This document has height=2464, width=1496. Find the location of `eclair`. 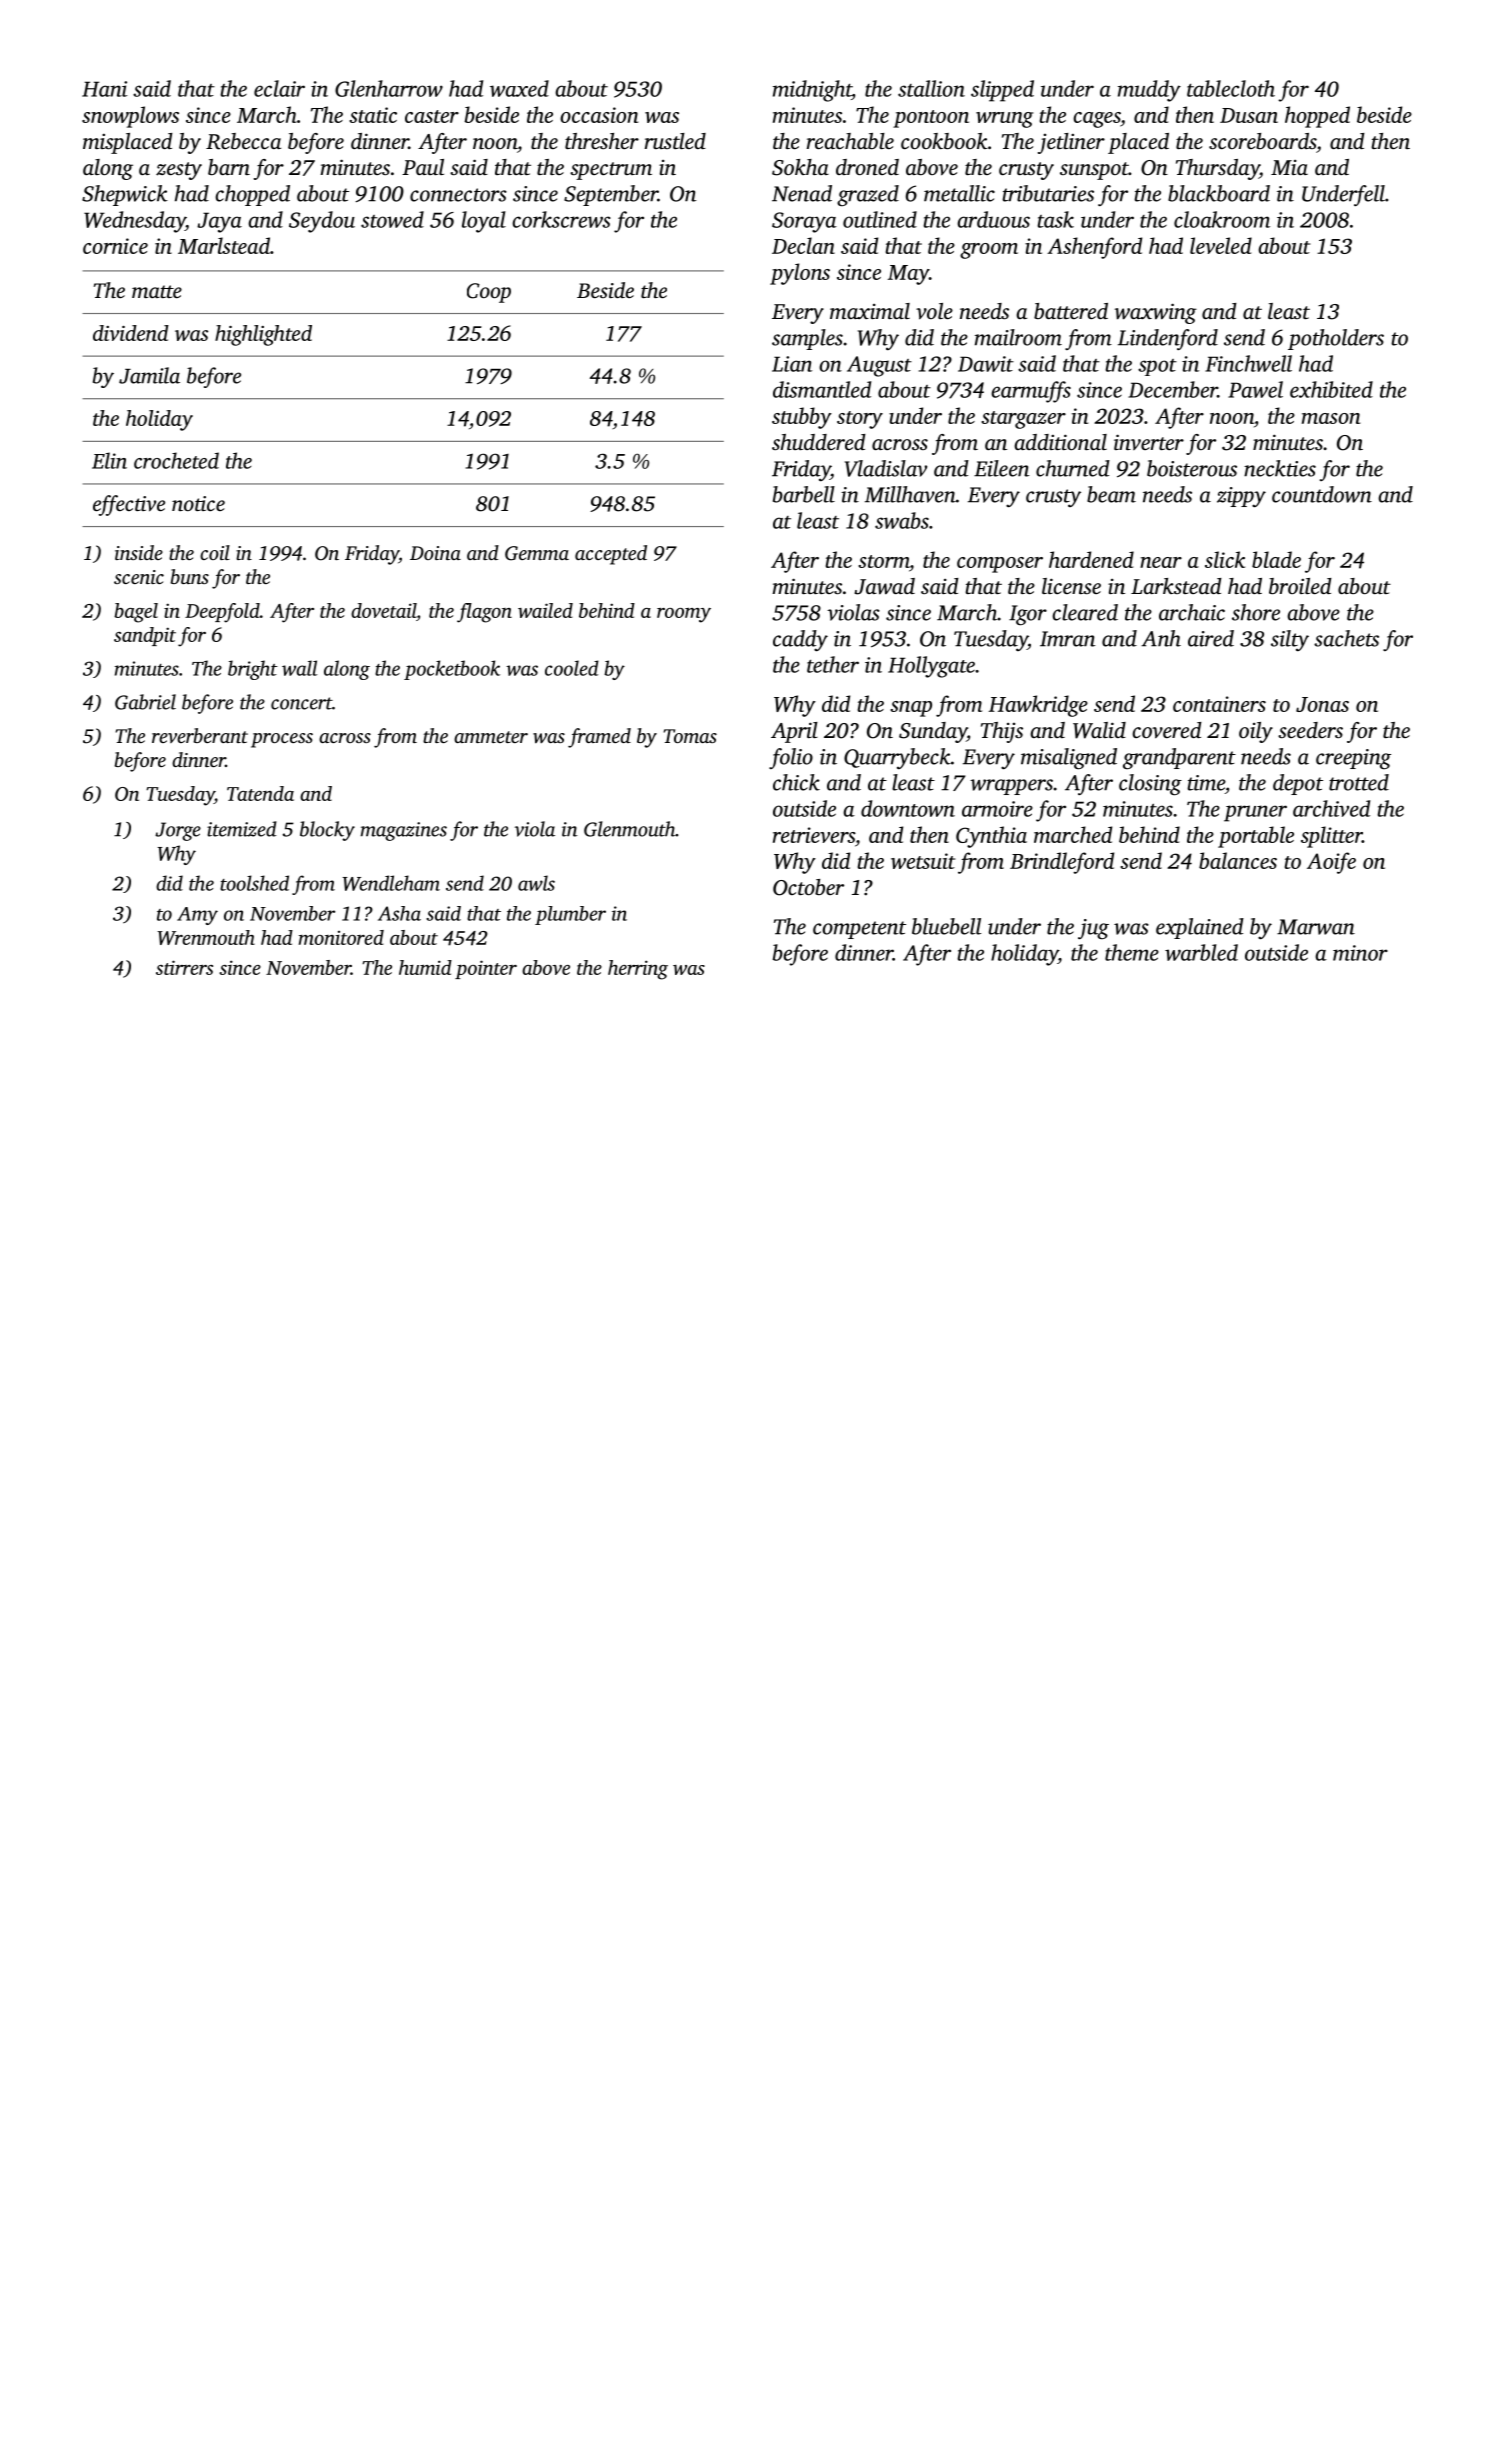

eclair is located at coordinates (279, 88).
